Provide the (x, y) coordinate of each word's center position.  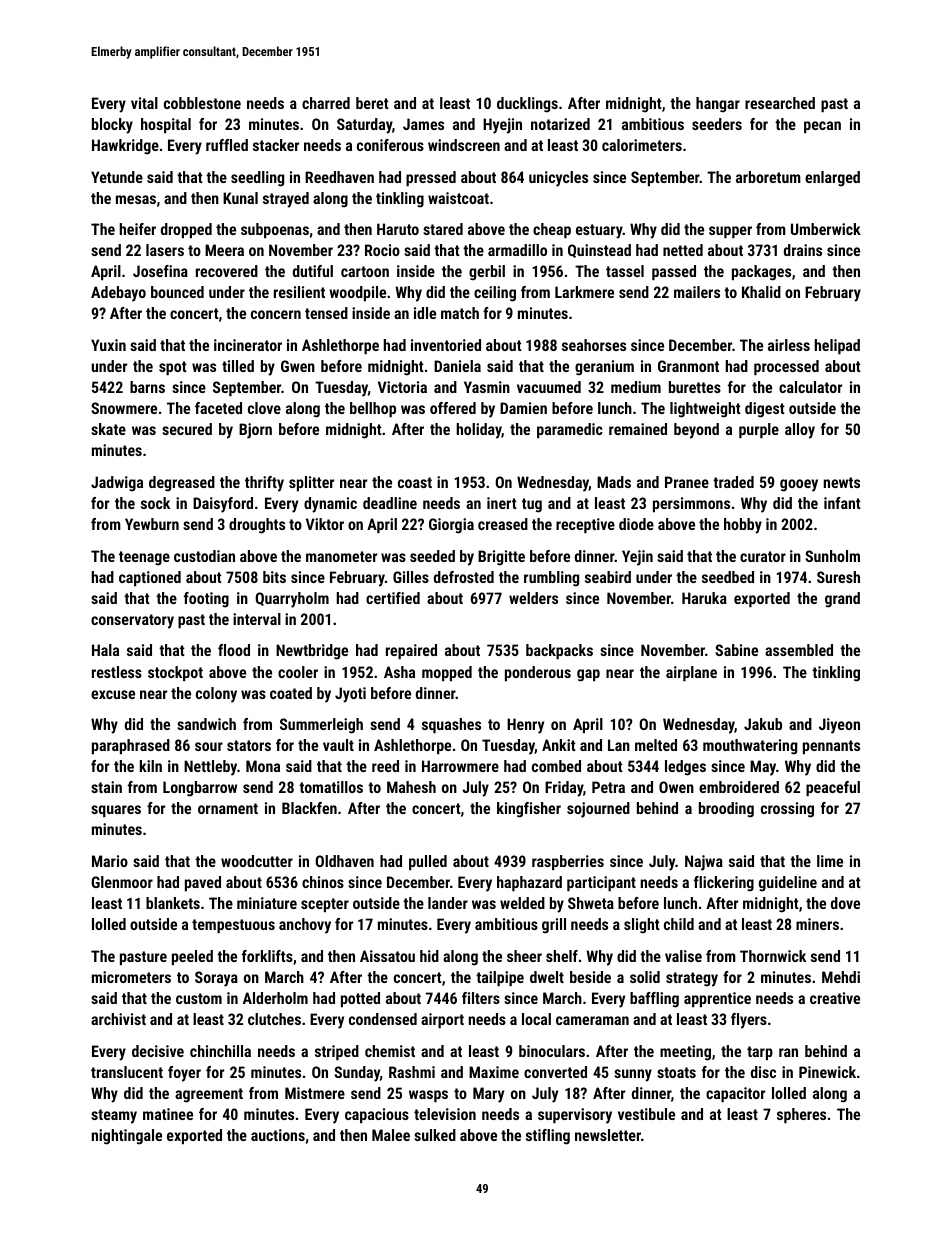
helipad (837, 346)
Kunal (240, 198)
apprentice (717, 999)
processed (786, 367)
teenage (144, 558)
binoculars (552, 1051)
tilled (238, 366)
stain (106, 787)
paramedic (570, 430)
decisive (158, 1051)
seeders (717, 124)
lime (830, 861)
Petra (608, 787)
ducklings (527, 105)
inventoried (446, 345)
